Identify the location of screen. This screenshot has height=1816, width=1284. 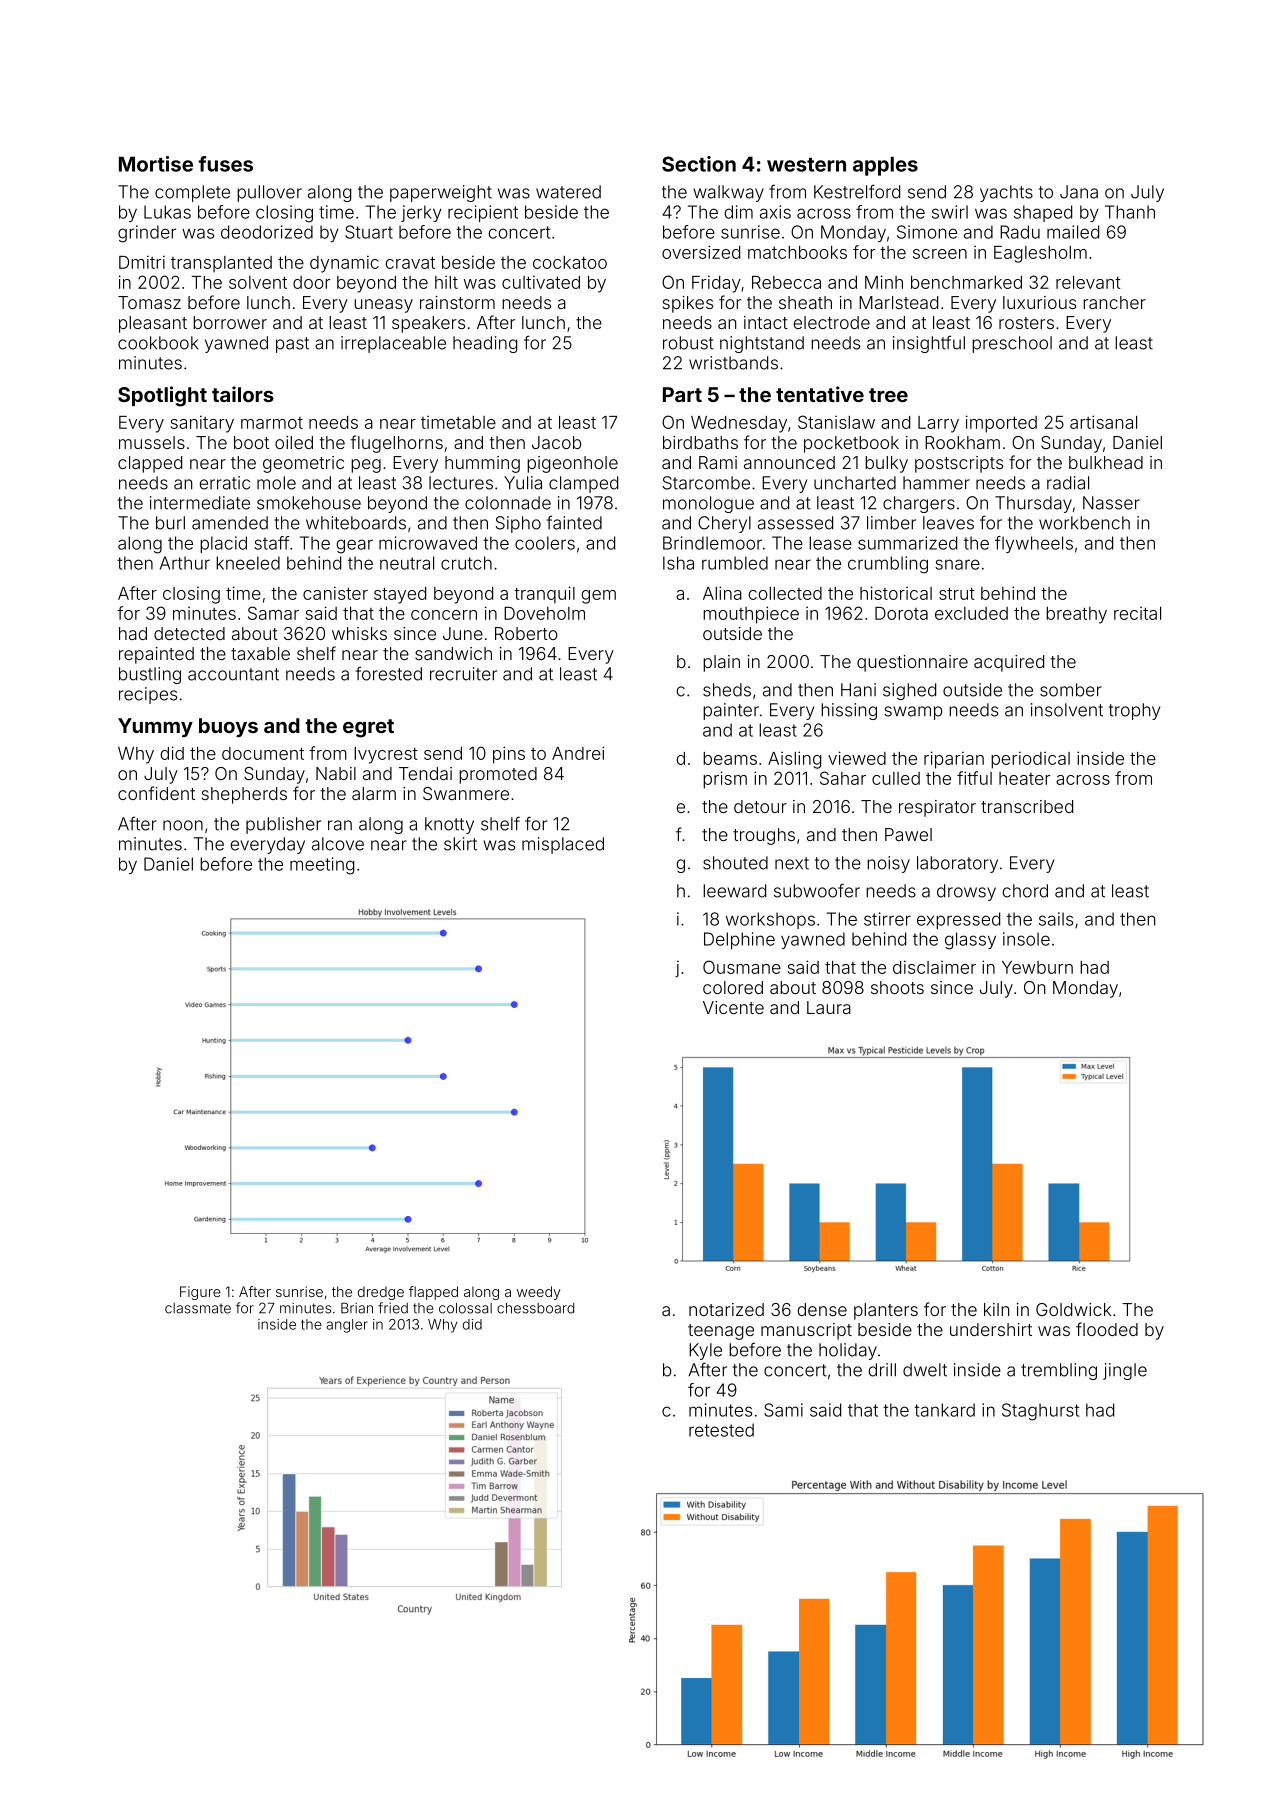
(940, 254).
